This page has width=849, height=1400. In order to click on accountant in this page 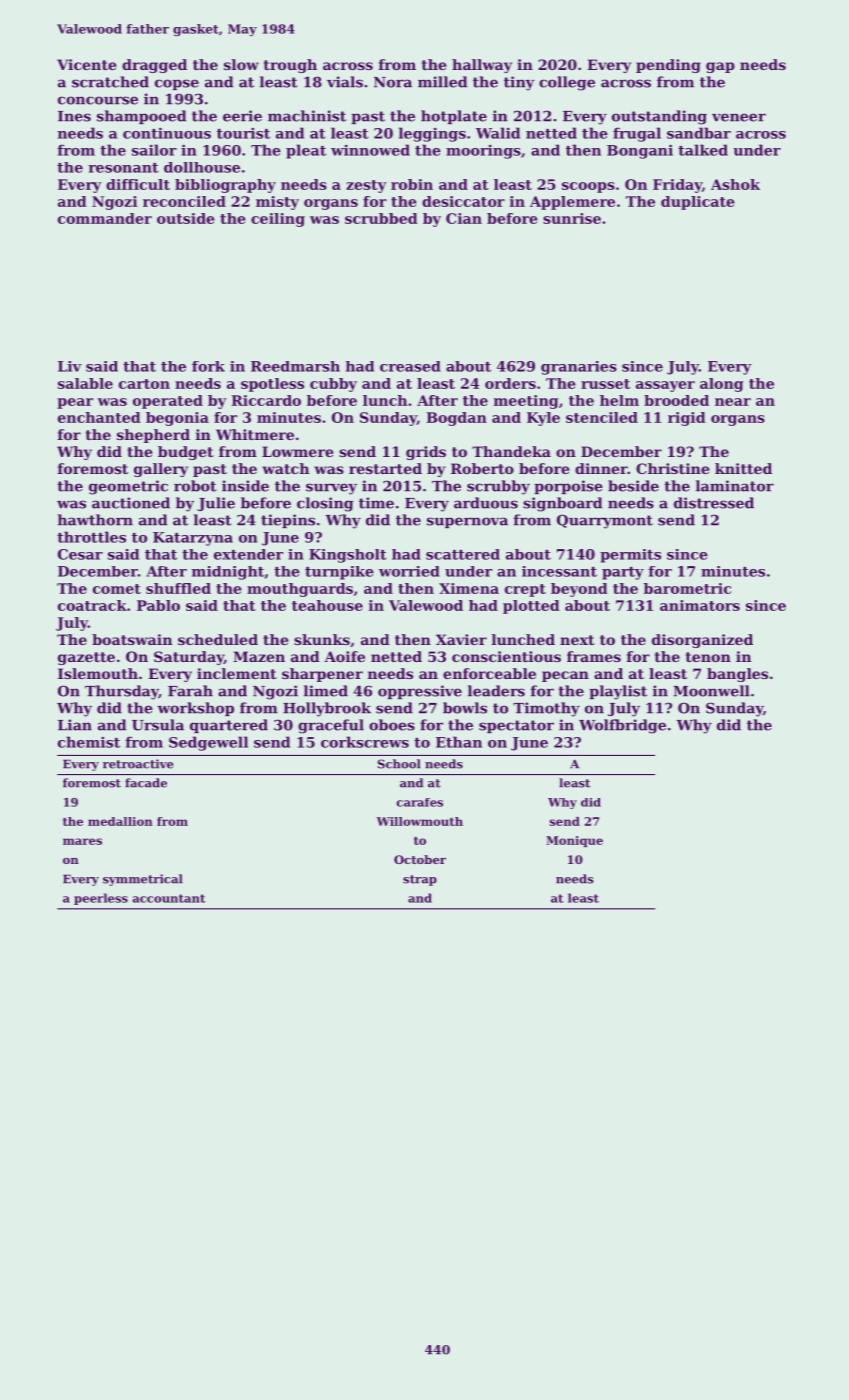, I will do `click(169, 898)`.
